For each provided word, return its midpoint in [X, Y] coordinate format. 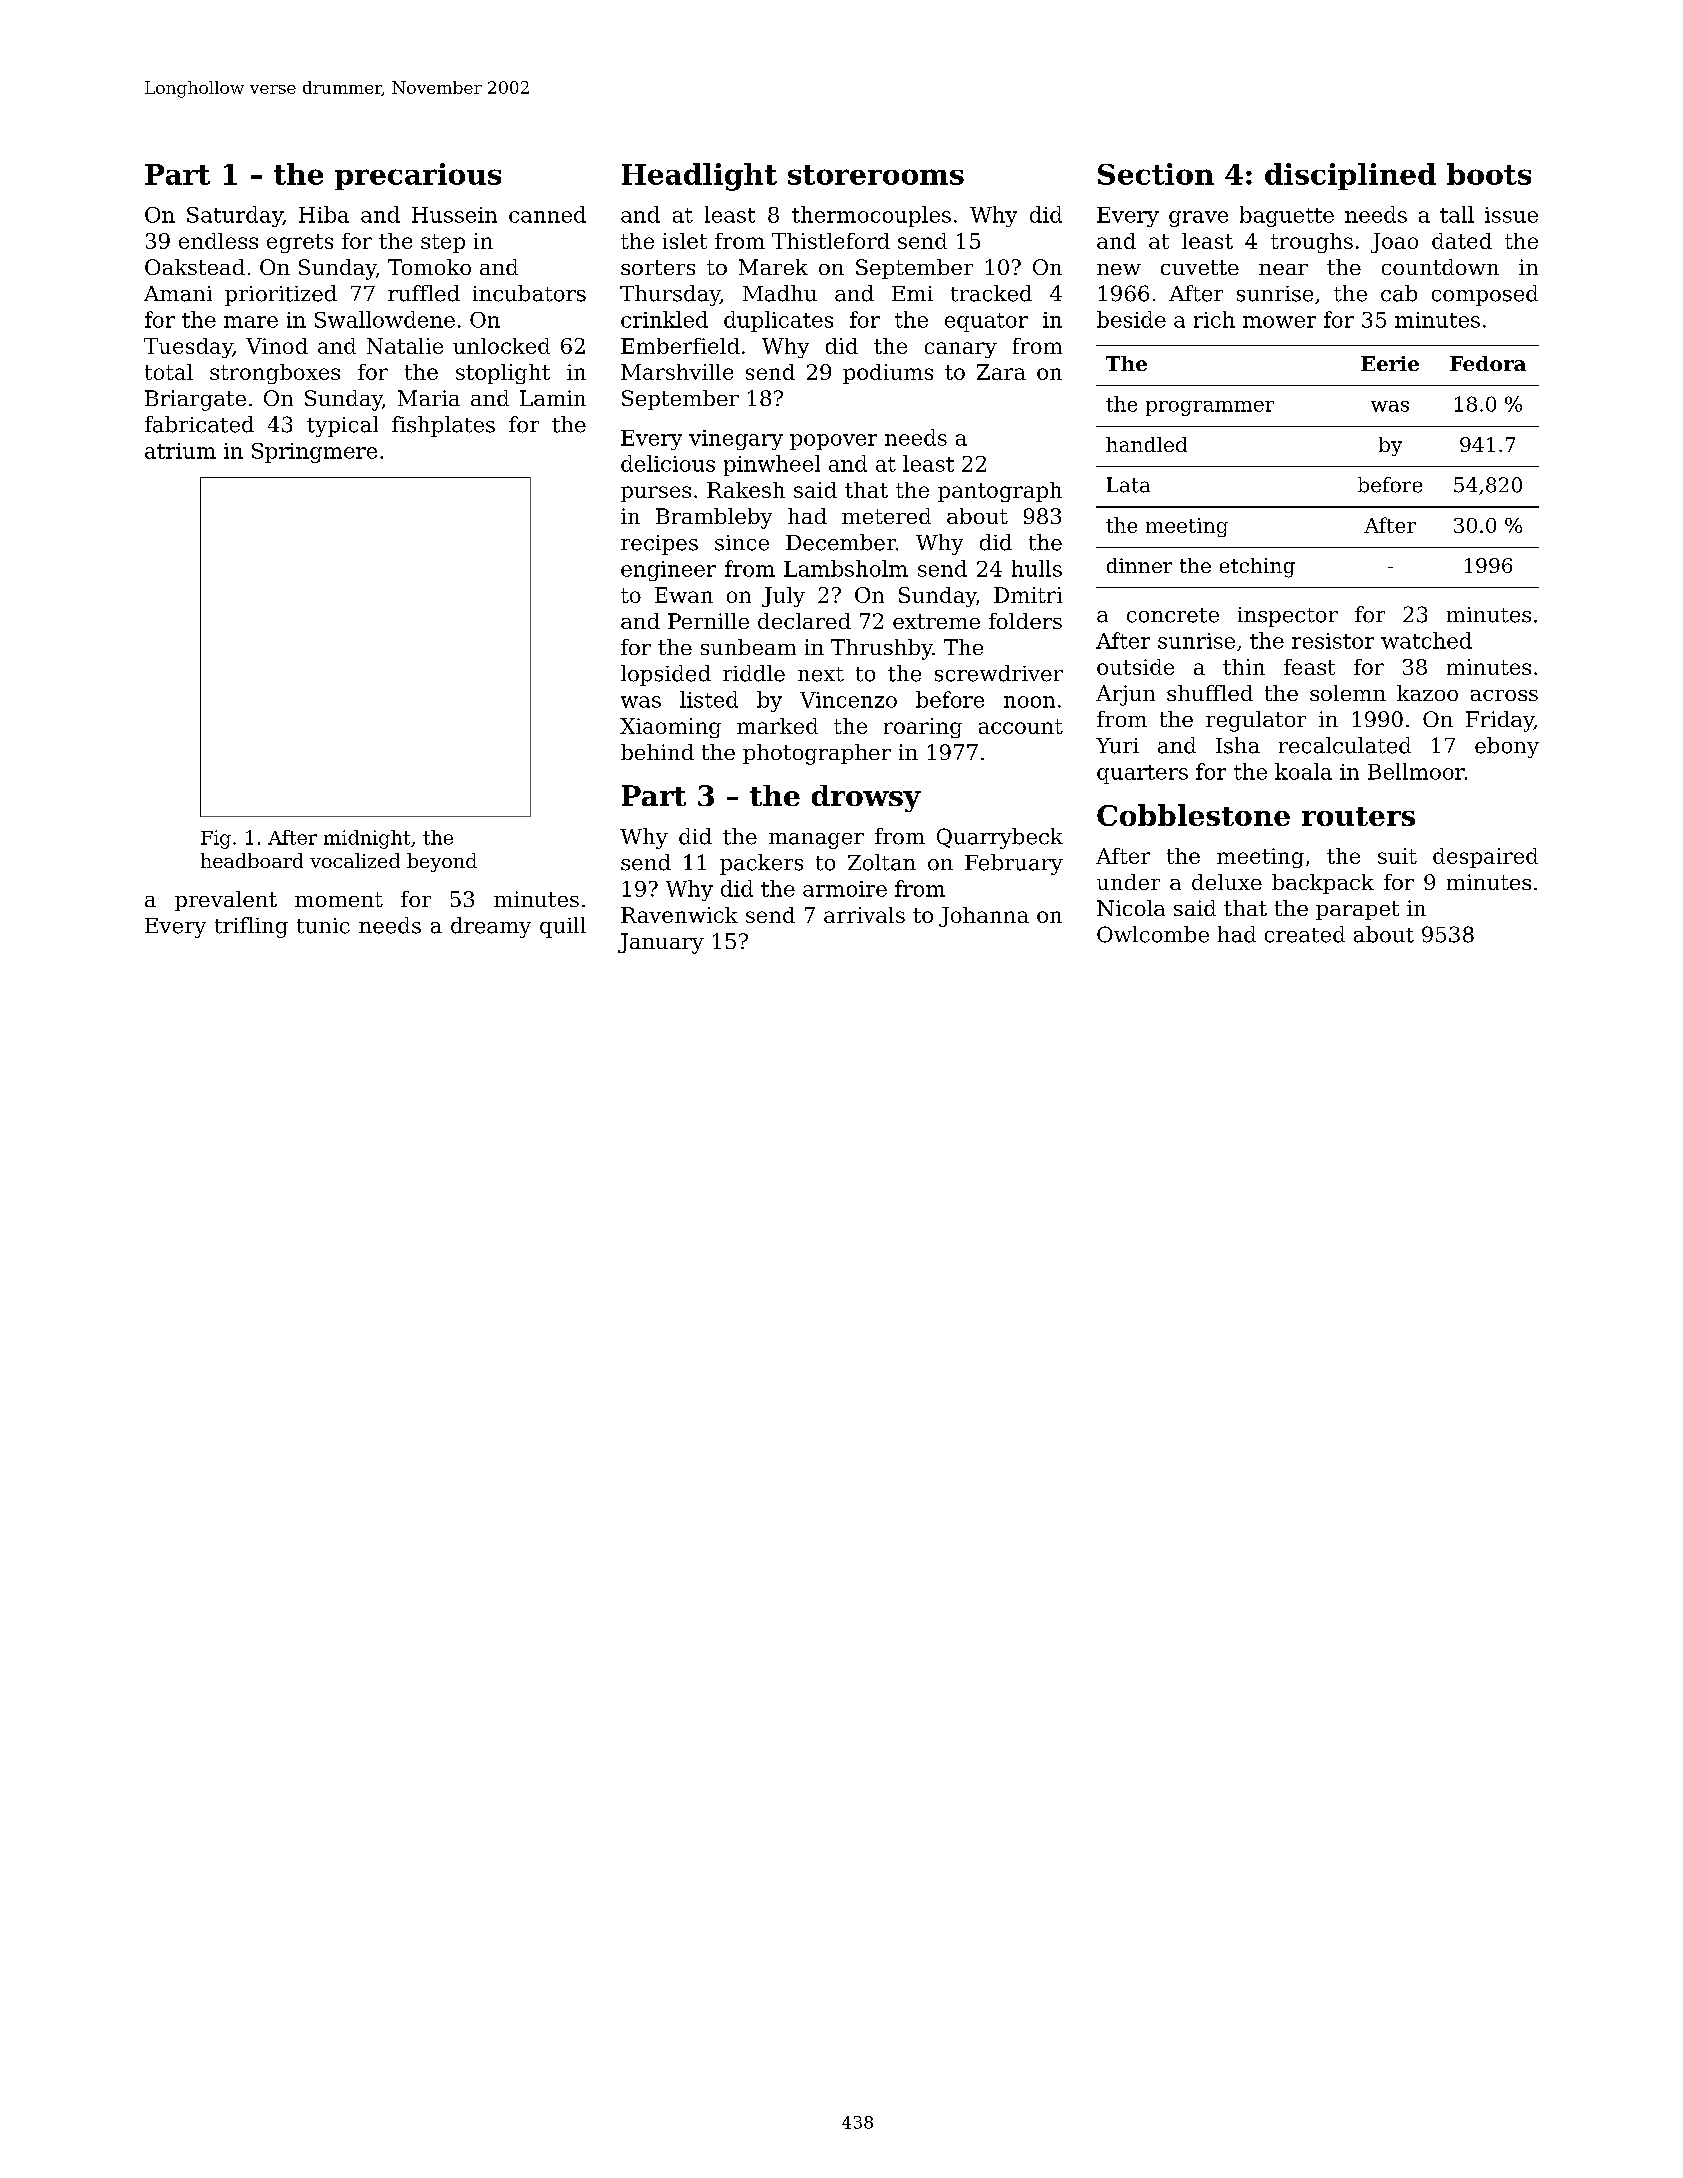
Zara [1001, 372]
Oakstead [195, 267]
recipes [659, 545]
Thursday [670, 295]
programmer [1210, 408]
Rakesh [746, 490]
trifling [251, 927]
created [1305, 934]
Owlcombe [1153, 934]
